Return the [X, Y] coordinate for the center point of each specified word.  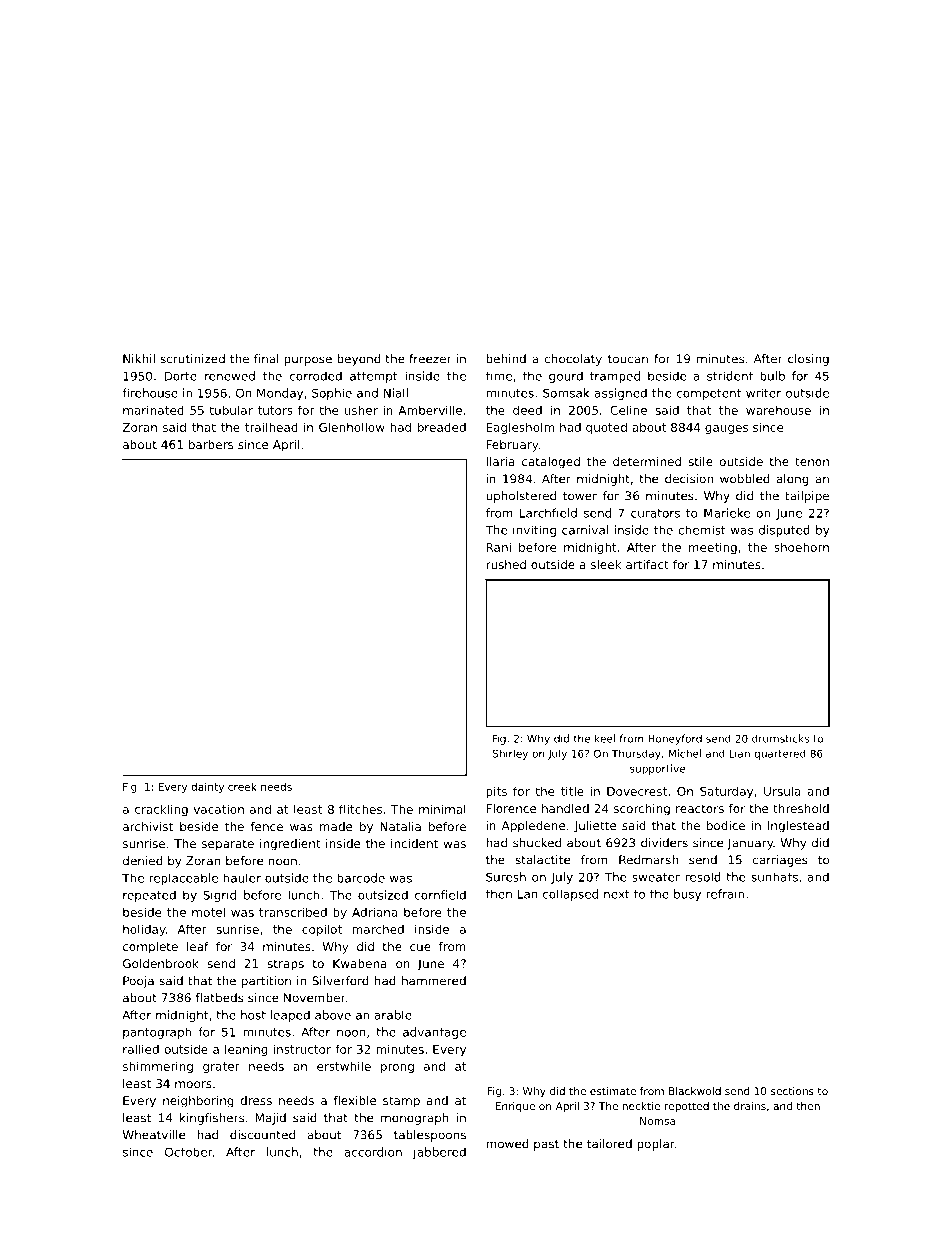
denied [143, 861]
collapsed [570, 895]
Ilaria [500, 461]
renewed [230, 376]
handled [565, 808]
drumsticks [780, 738]
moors [193, 1084]
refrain [725, 894]
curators [655, 513]
